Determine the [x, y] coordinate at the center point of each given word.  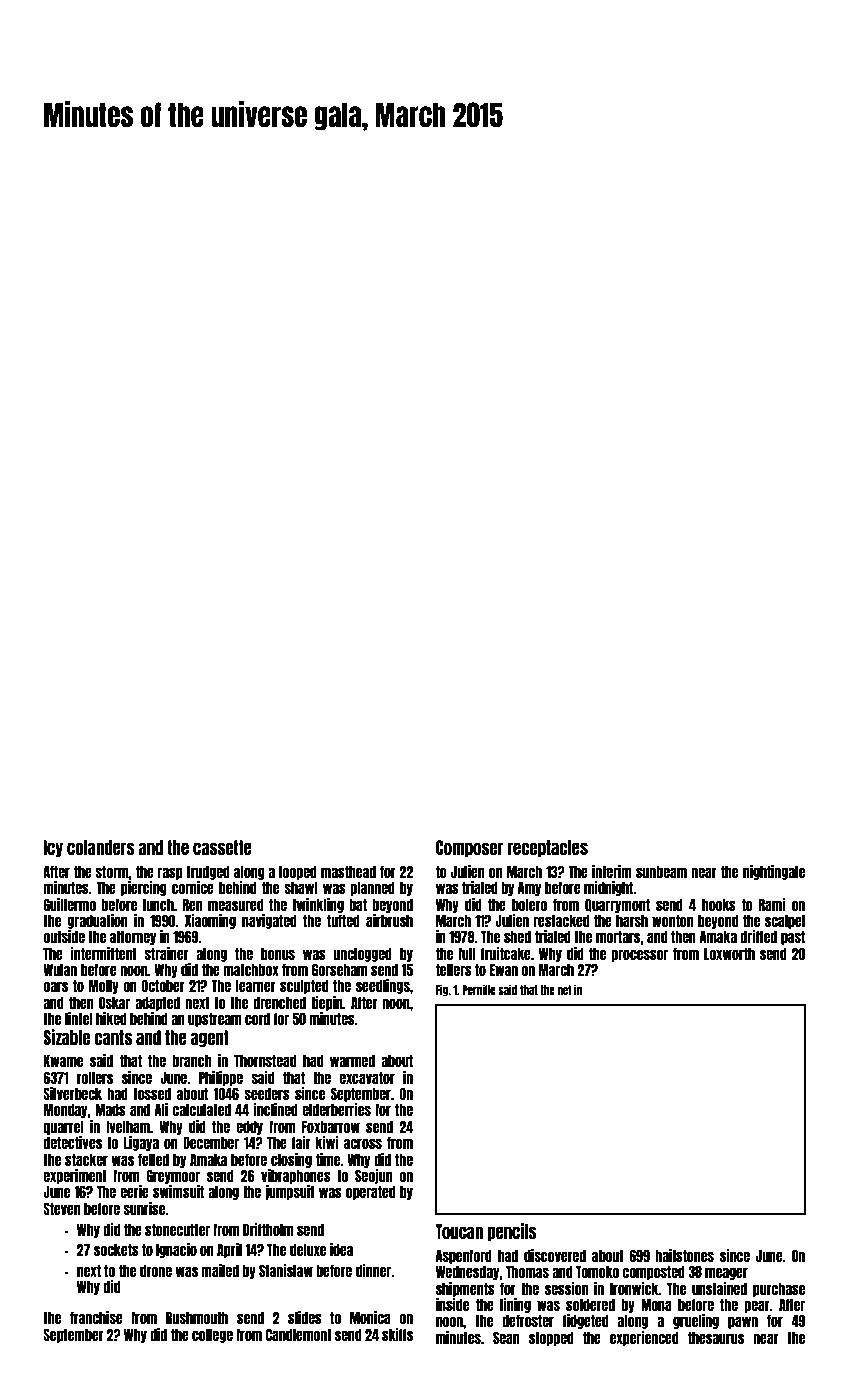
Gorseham [339, 970]
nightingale [774, 872]
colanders [101, 847]
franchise [96, 1317]
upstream [214, 1020]
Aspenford [464, 1257]
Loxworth [729, 954]
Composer [469, 848]
